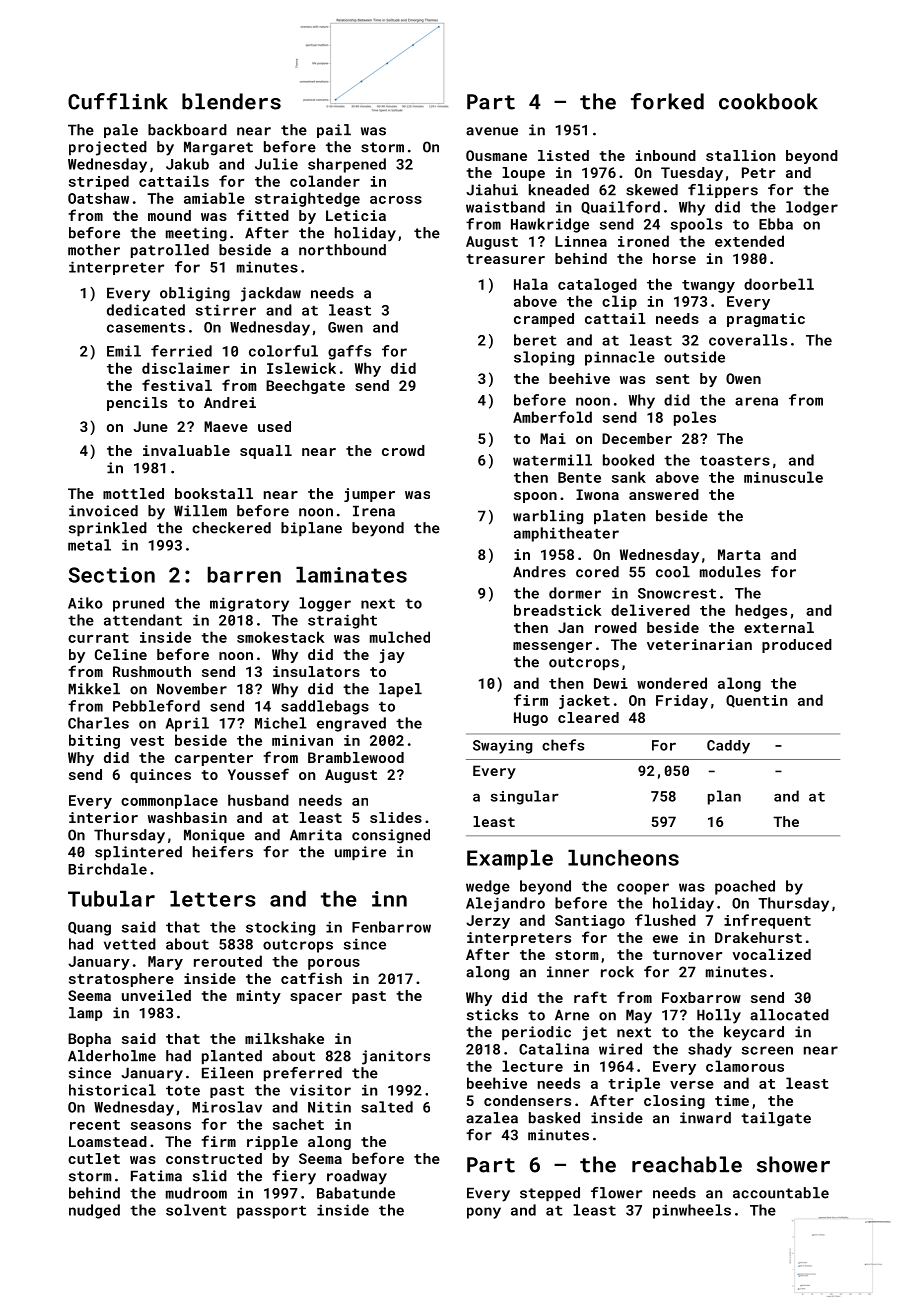 The width and height of the image is (908, 1316). I want to click on Amberfold, so click(552, 417).
